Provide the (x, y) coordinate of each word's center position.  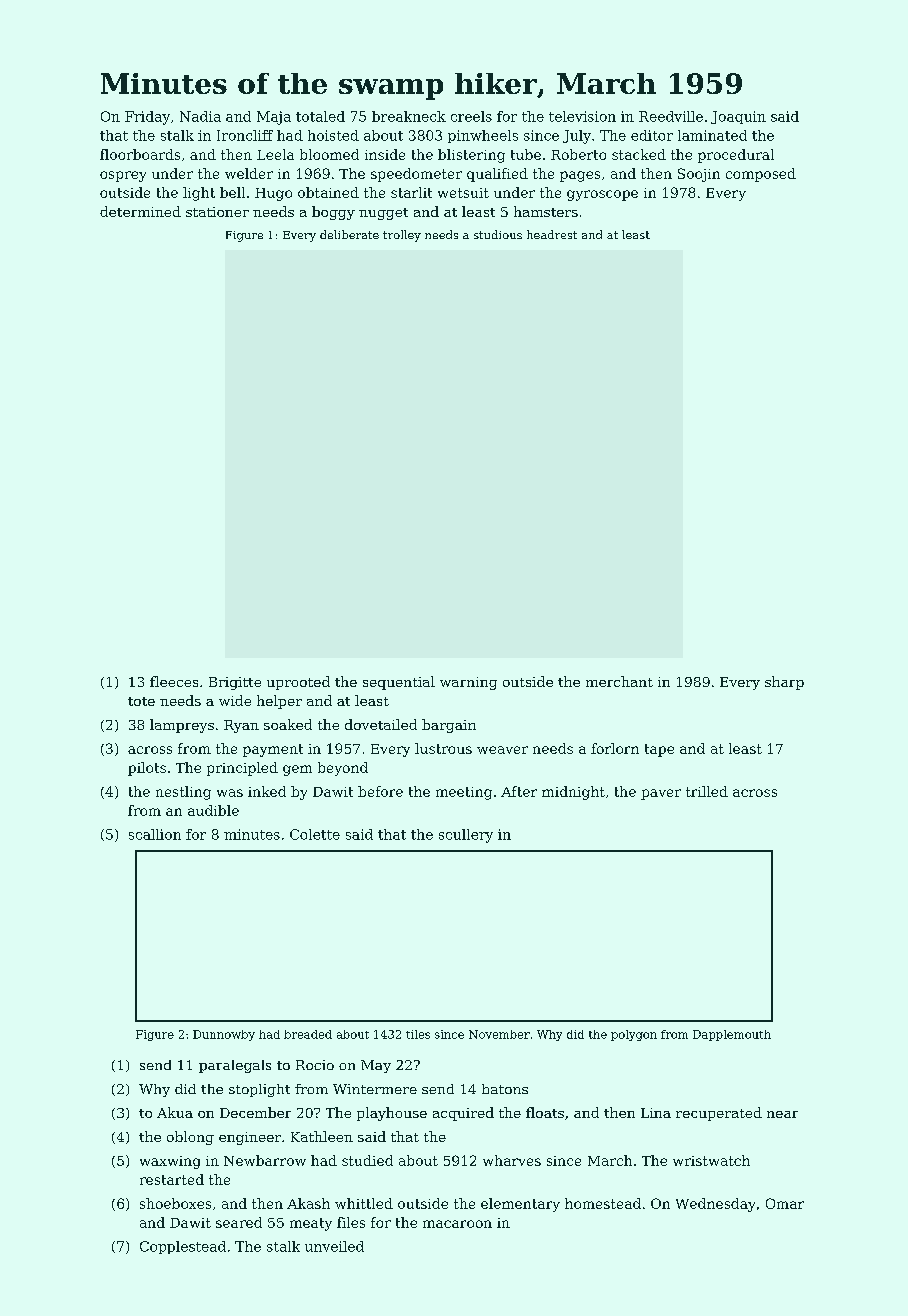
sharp (784, 683)
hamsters (546, 211)
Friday (147, 118)
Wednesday (715, 1205)
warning (468, 683)
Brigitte (235, 683)
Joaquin (738, 117)
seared (239, 1222)
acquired (463, 1114)
